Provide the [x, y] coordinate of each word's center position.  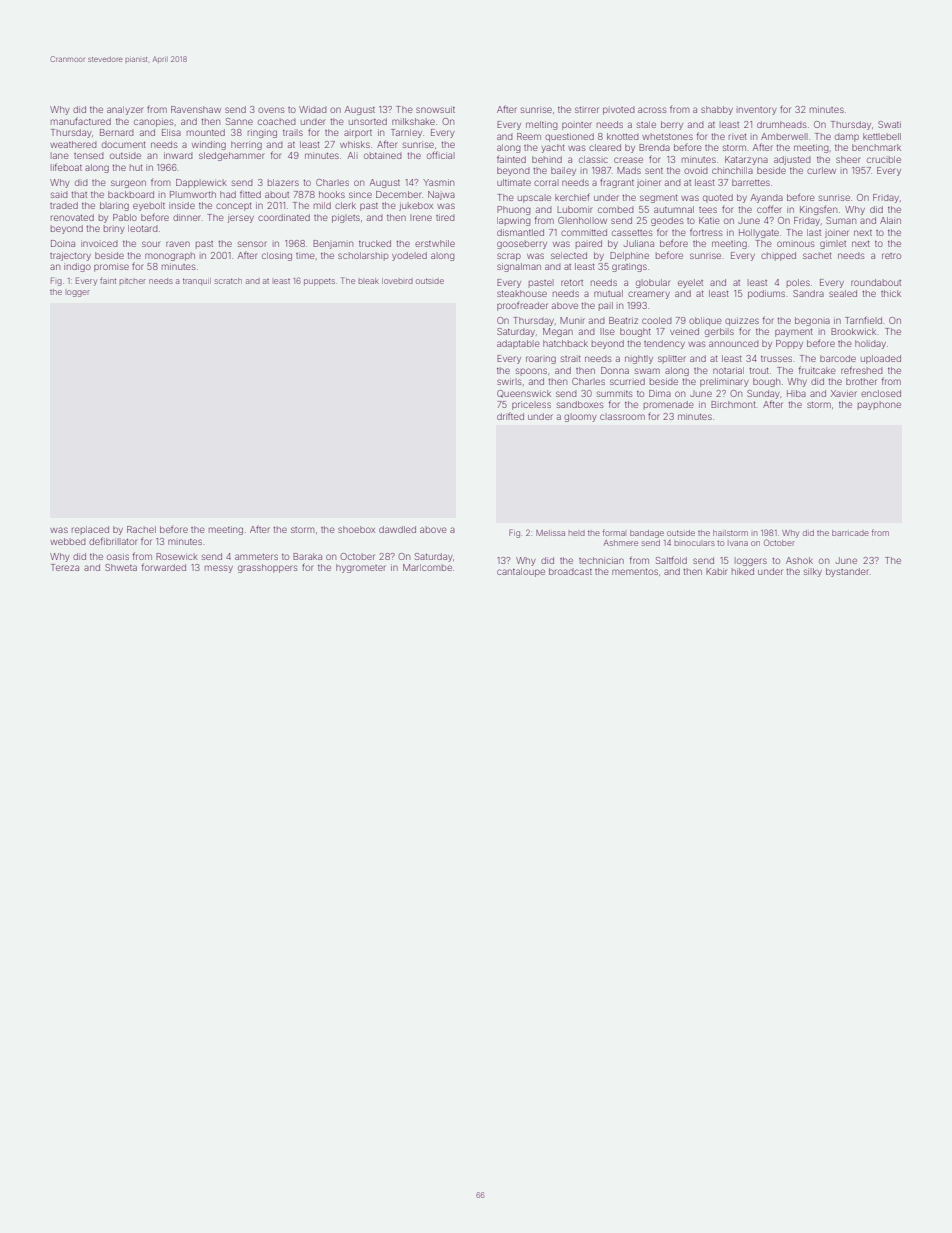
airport [358, 134]
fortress [706, 232]
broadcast [570, 571]
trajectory [70, 256]
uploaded [881, 359]
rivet [738, 136]
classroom [622, 416]
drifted [510, 416]
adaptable [518, 344]
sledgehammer [232, 156]
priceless [531, 405]
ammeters [256, 557]
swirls [509, 381]
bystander [847, 572]
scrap [509, 257]
